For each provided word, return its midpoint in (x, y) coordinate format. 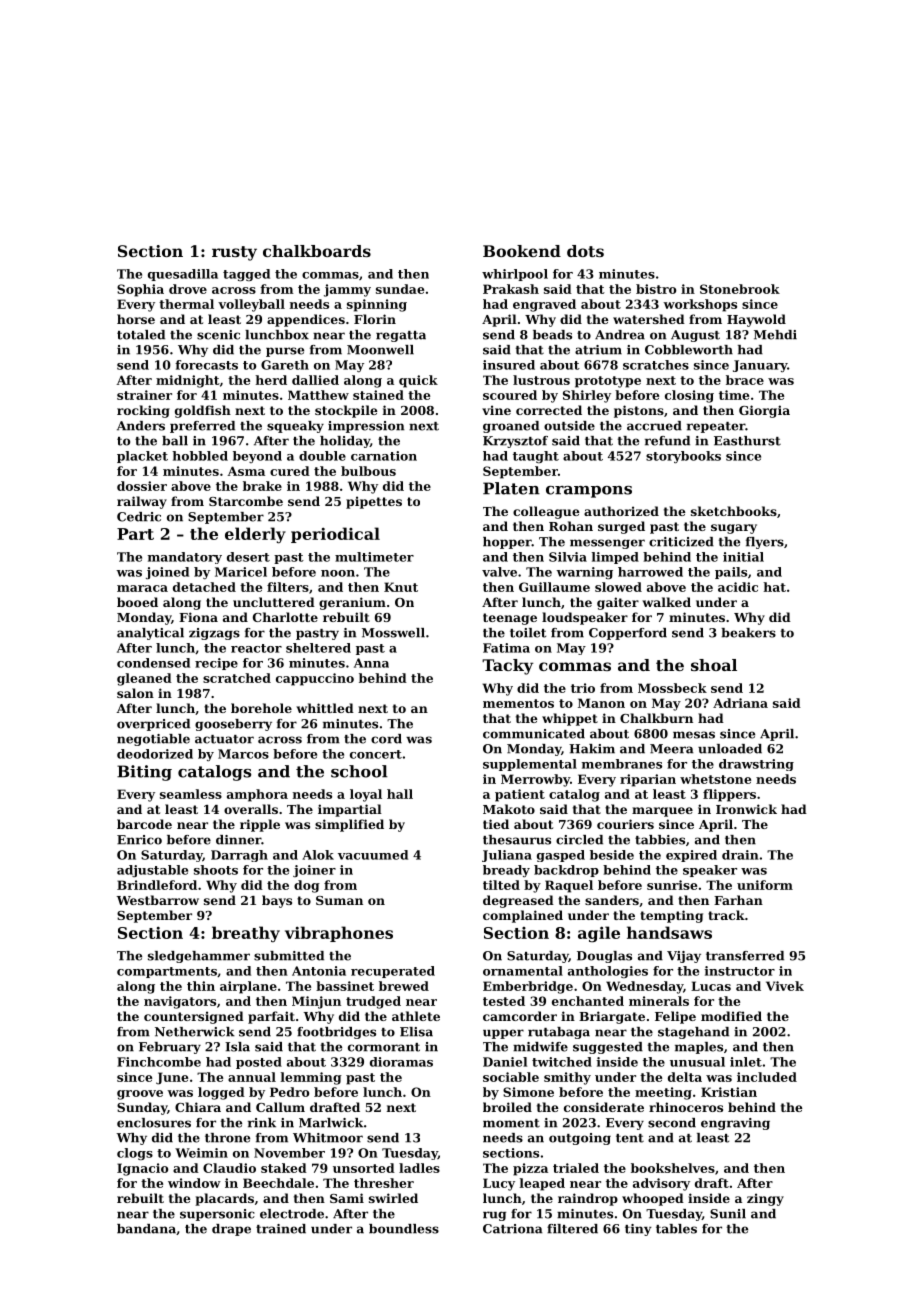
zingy (765, 1199)
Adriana (740, 703)
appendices (306, 320)
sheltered (318, 648)
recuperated (393, 972)
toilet (528, 633)
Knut (401, 587)
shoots (216, 870)
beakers (748, 633)
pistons (639, 411)
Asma (246, 471)
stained (378, 395)
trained (281, 1229)
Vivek (785, 986)
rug (494, 1216)
